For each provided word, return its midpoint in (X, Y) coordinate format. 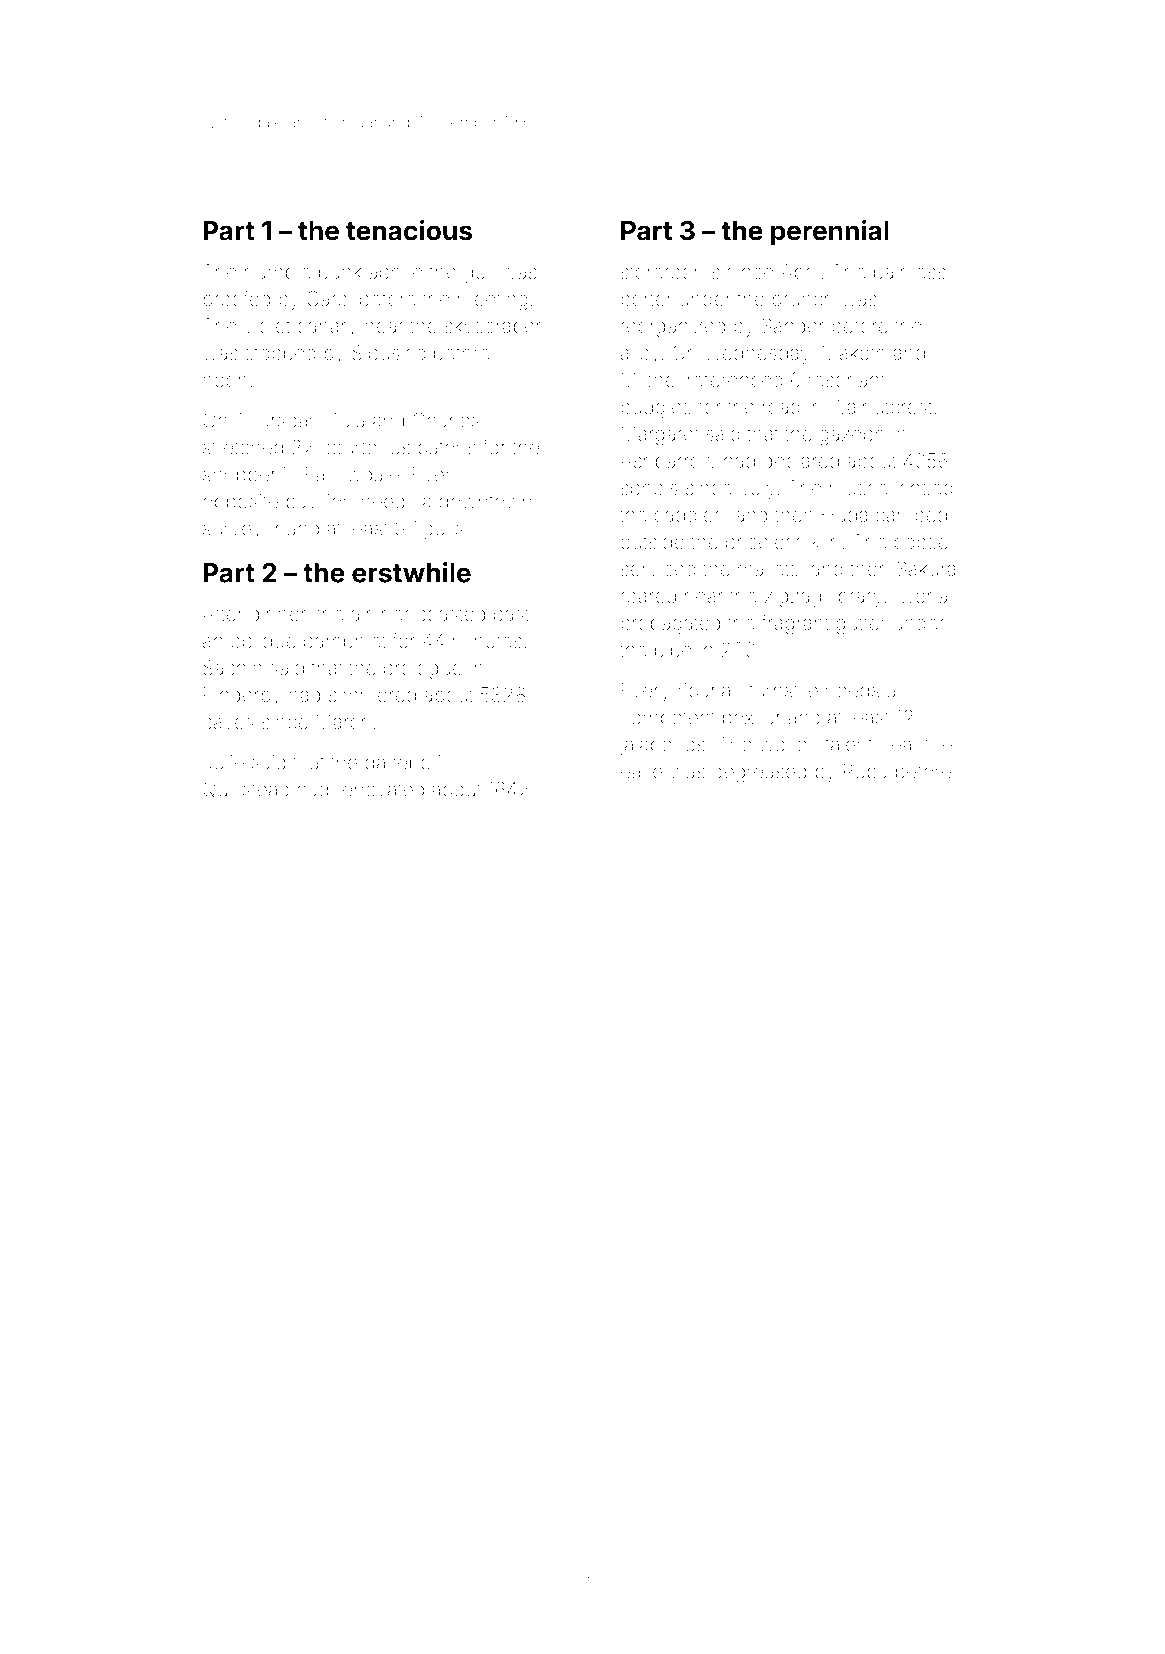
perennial (830, 233)
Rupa (865, 773)
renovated (380, 789)
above (396, 271)
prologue (423, 670)
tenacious (409, 230)
